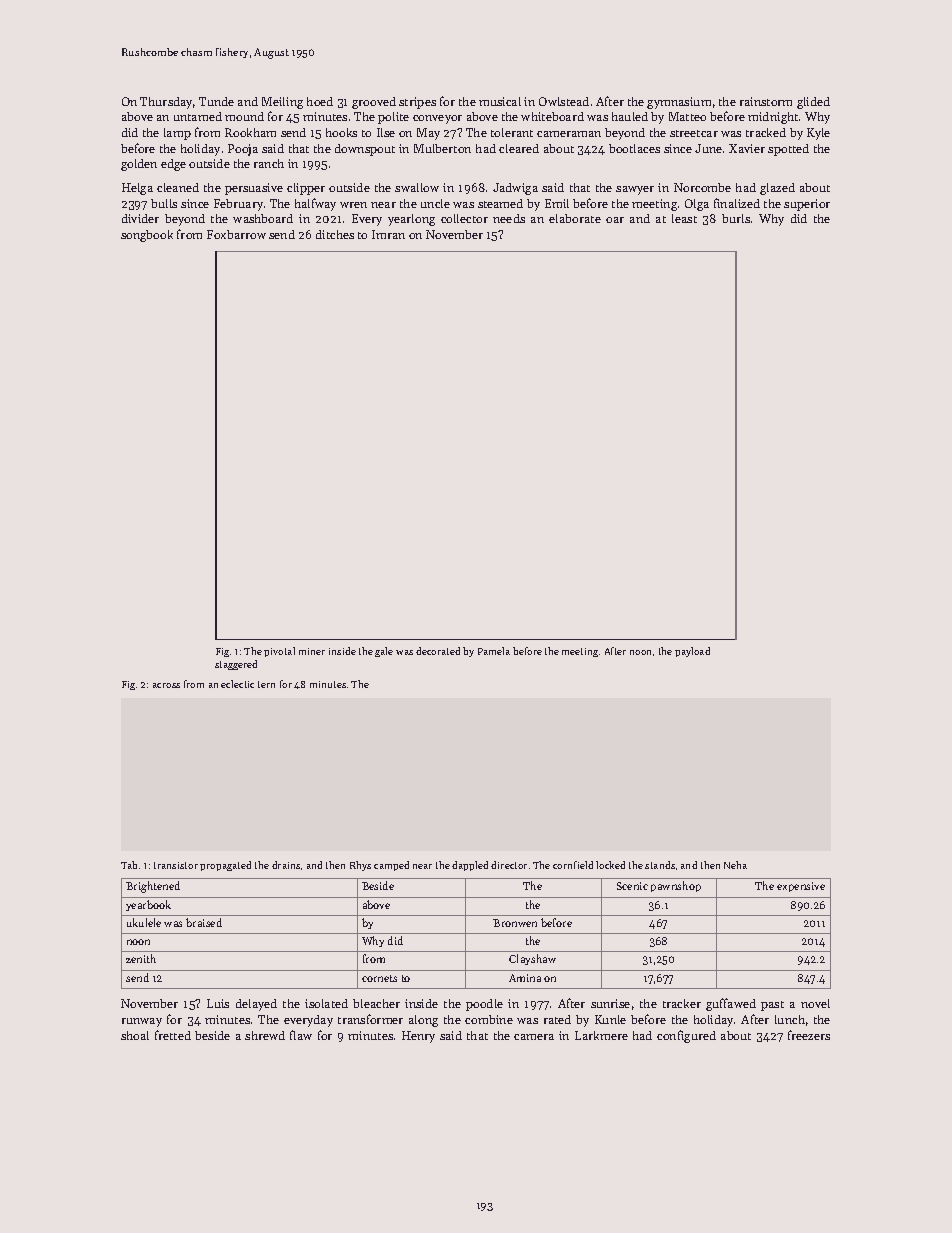 The image size is (952, 1233). I want to click on Norcombe, so click(702, 187).
